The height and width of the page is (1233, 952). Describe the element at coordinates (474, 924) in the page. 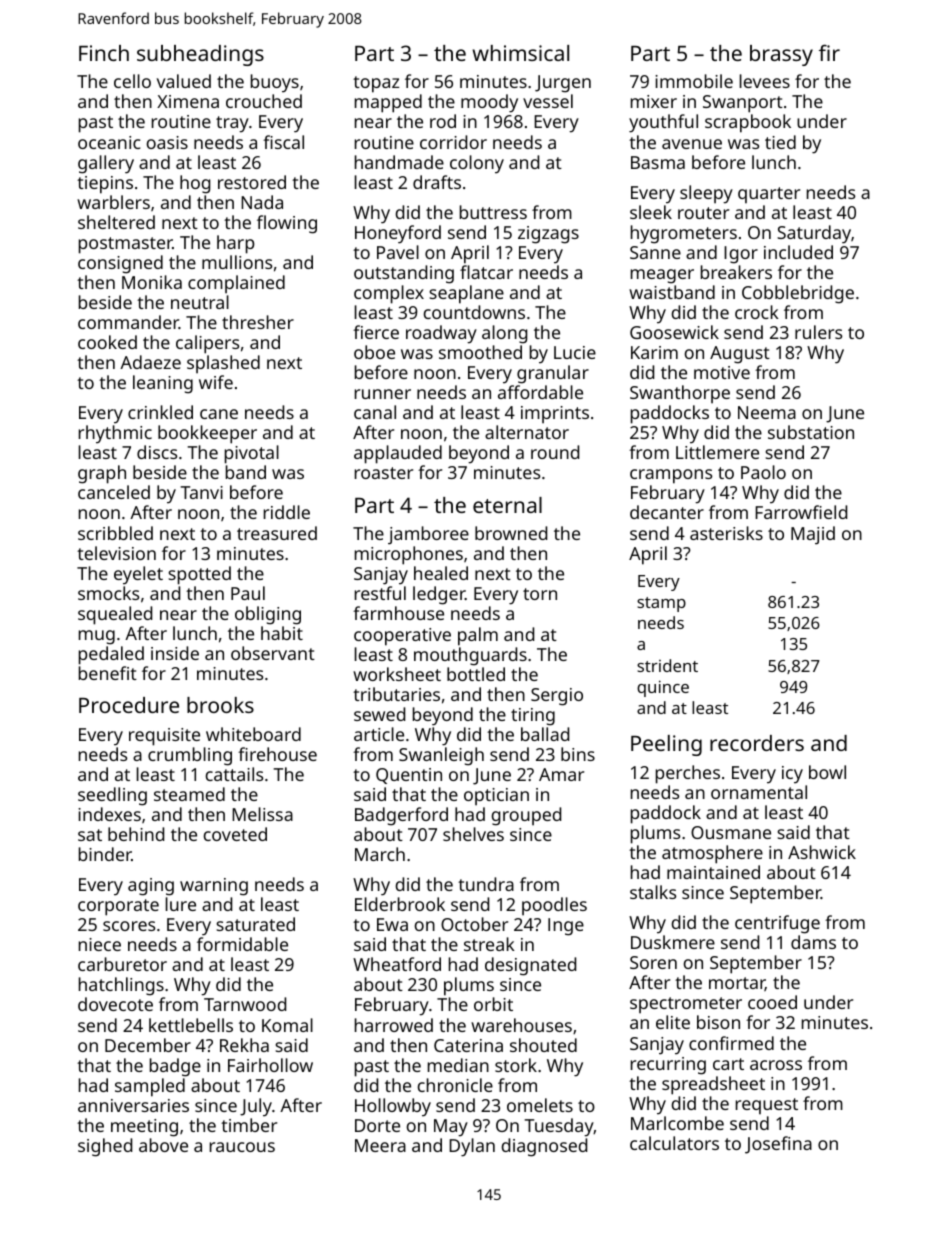

I see `October` at that location.
